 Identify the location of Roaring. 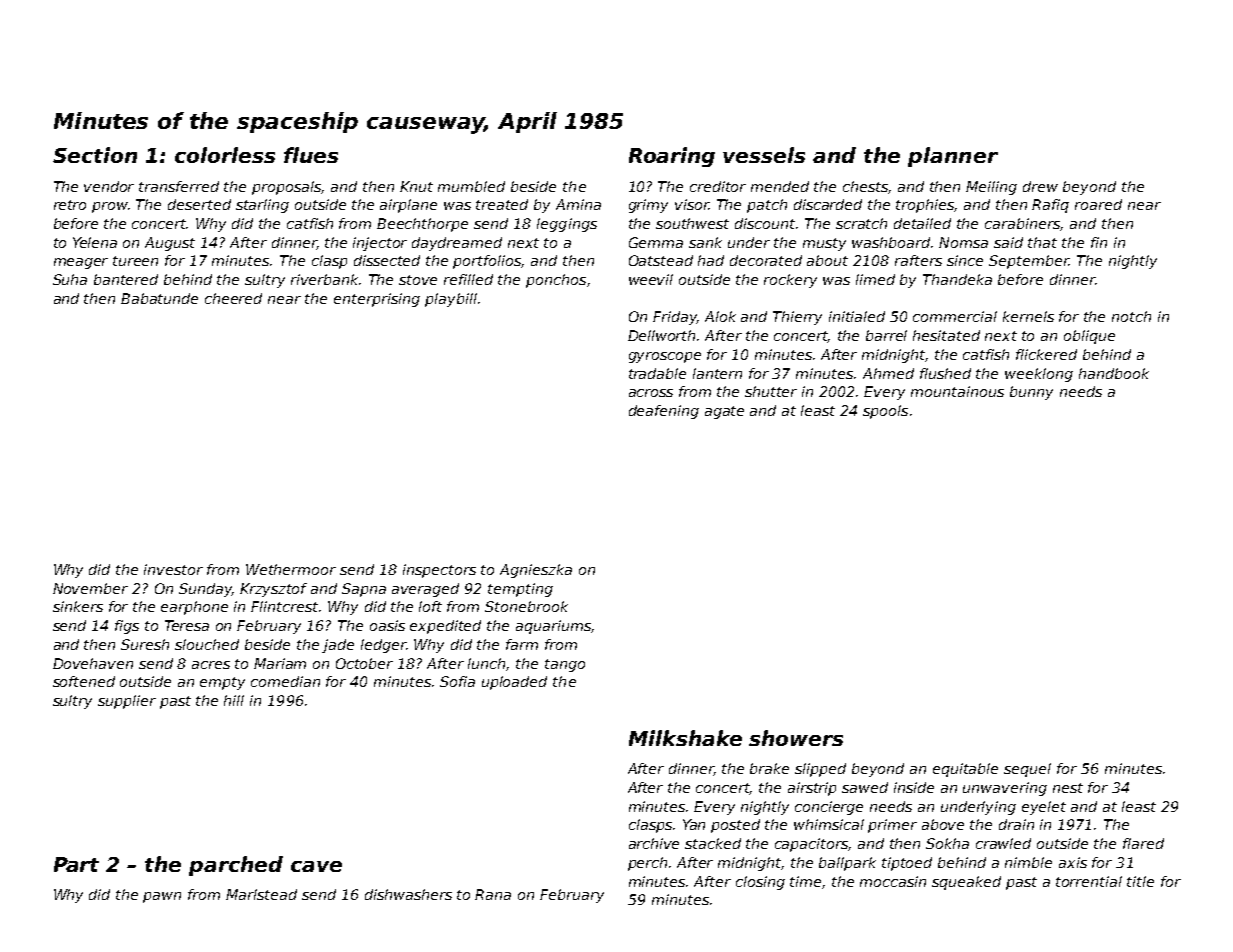
(672, 157).
